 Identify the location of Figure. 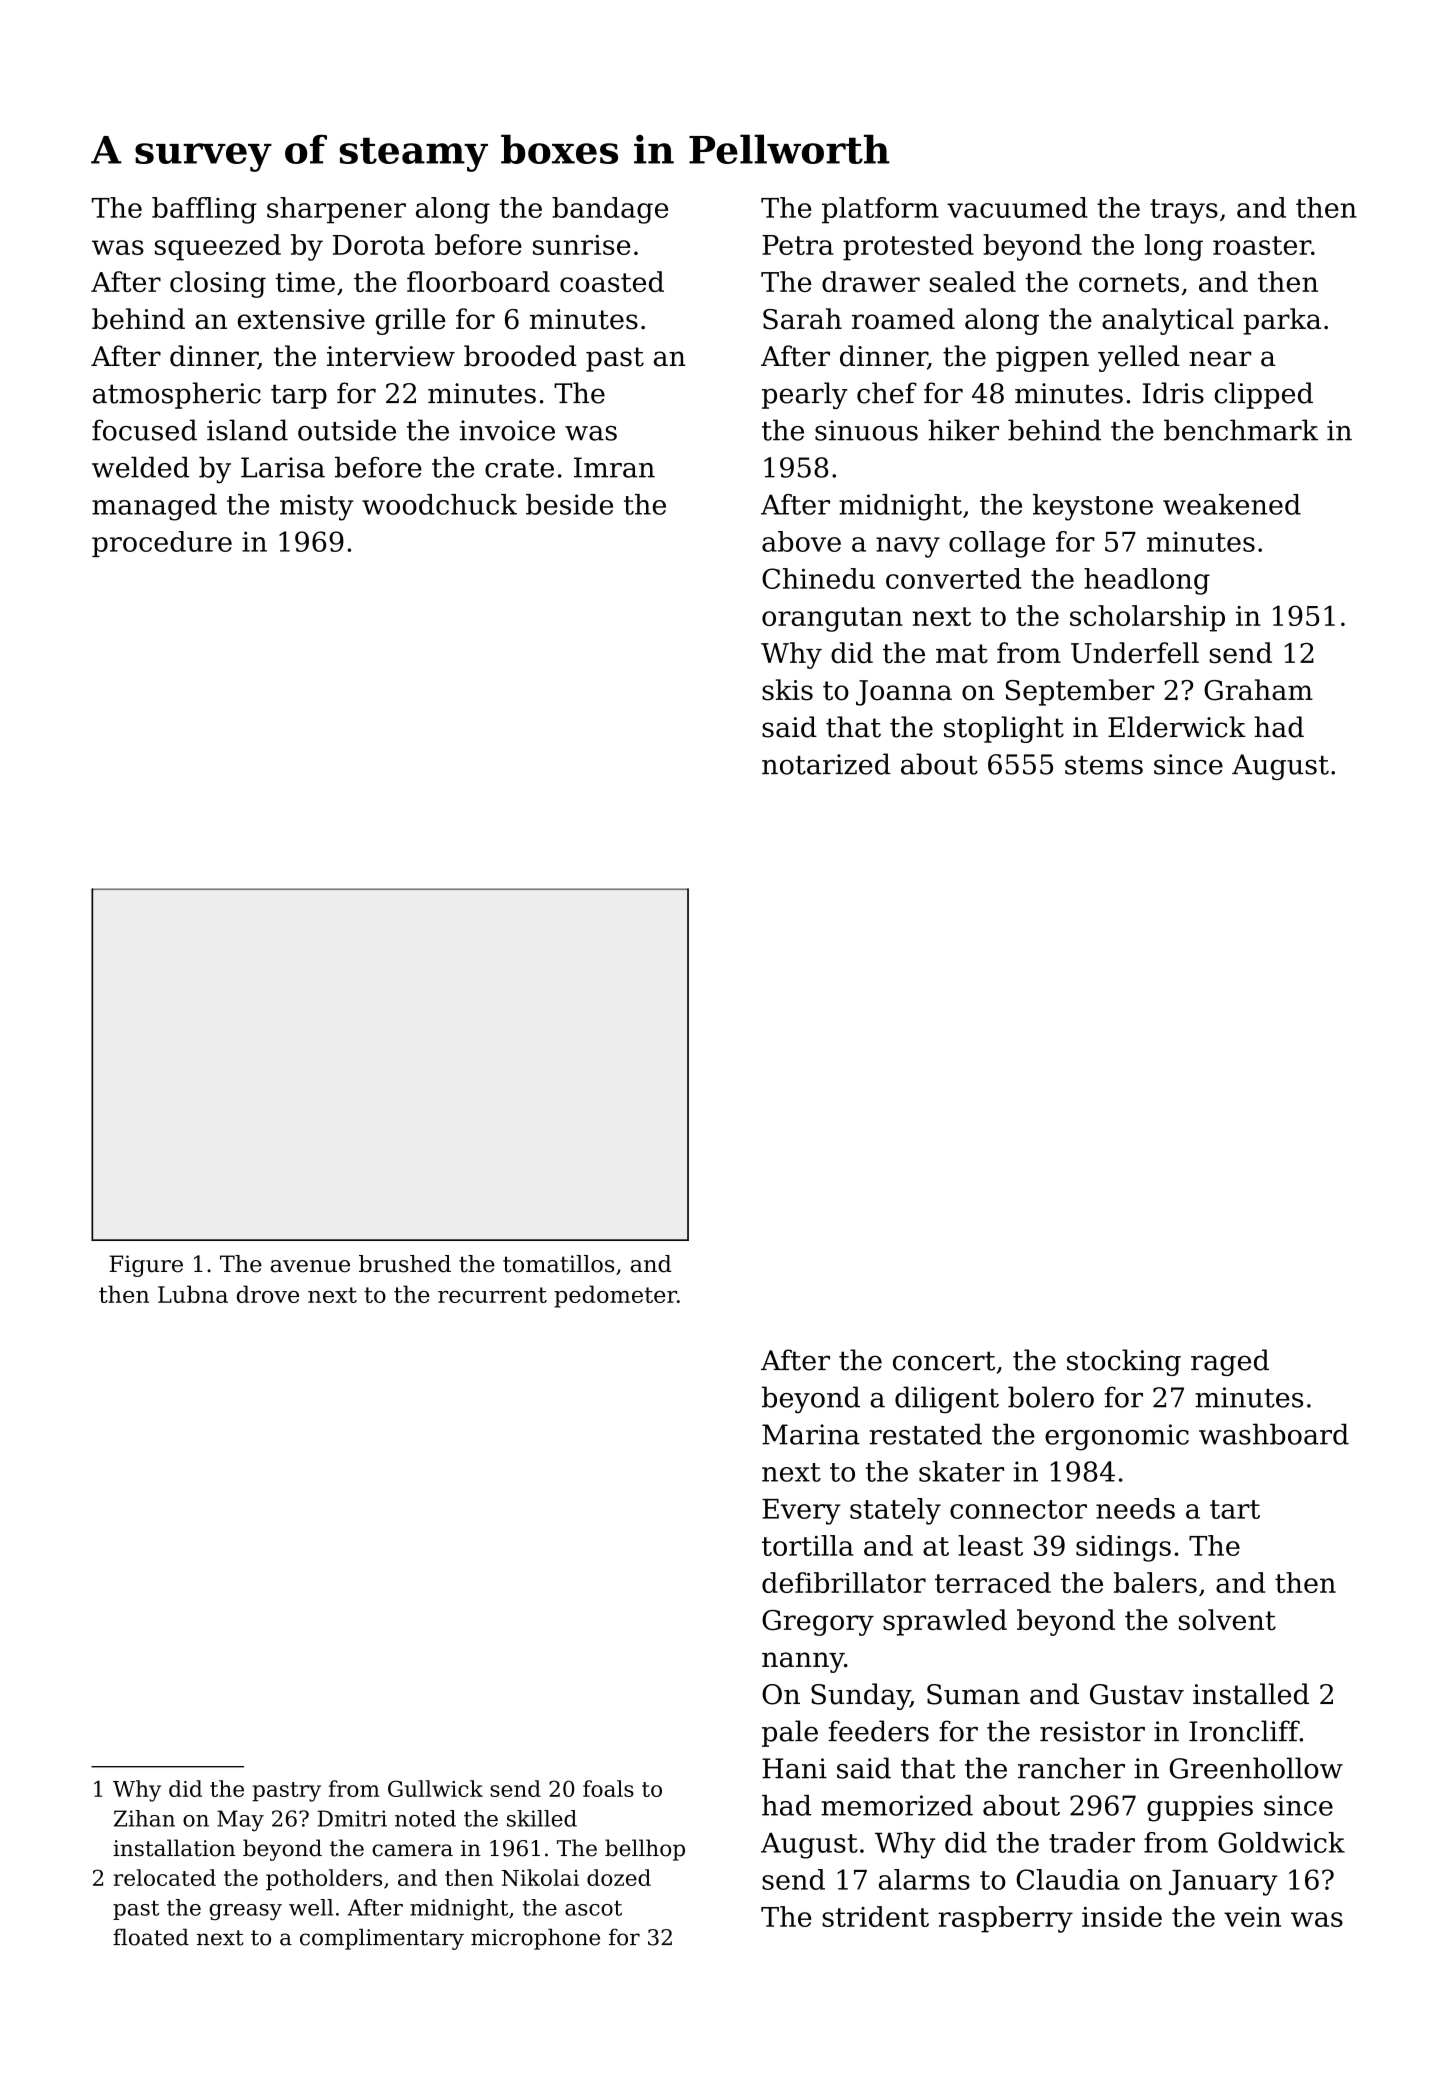
(146, 1266).
